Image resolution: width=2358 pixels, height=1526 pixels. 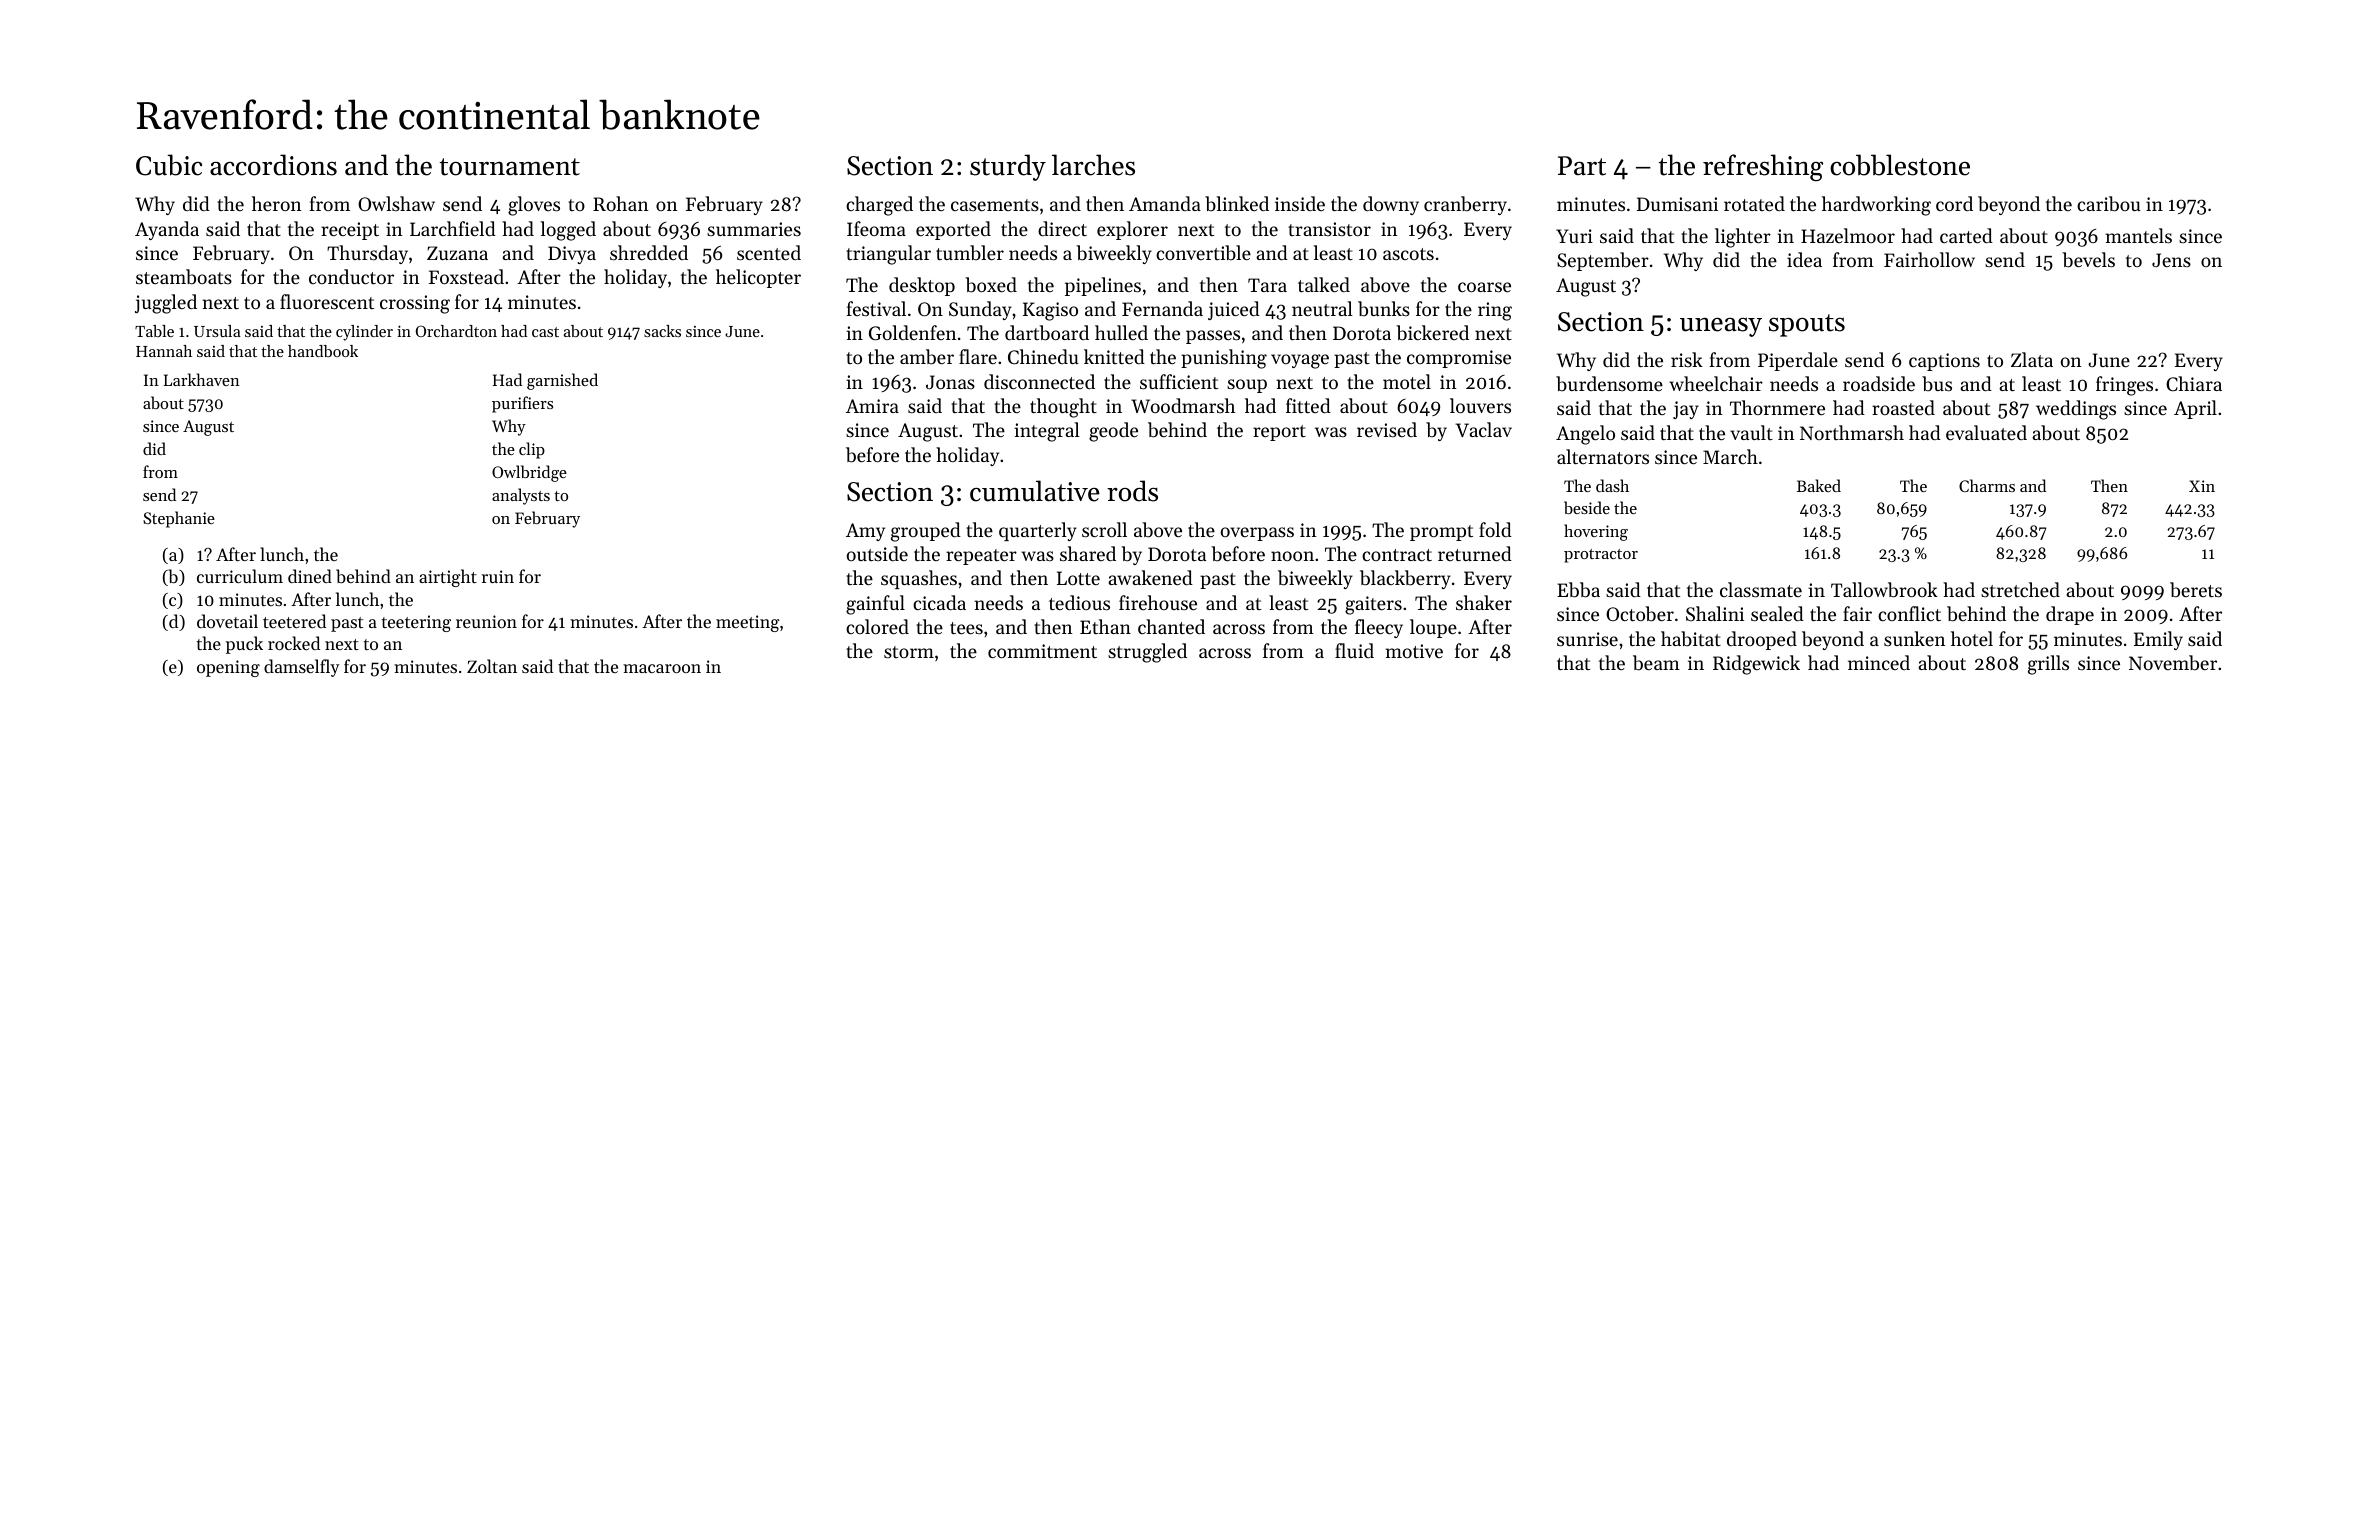 I want to click on repeater, so click(x=981, y=557).
